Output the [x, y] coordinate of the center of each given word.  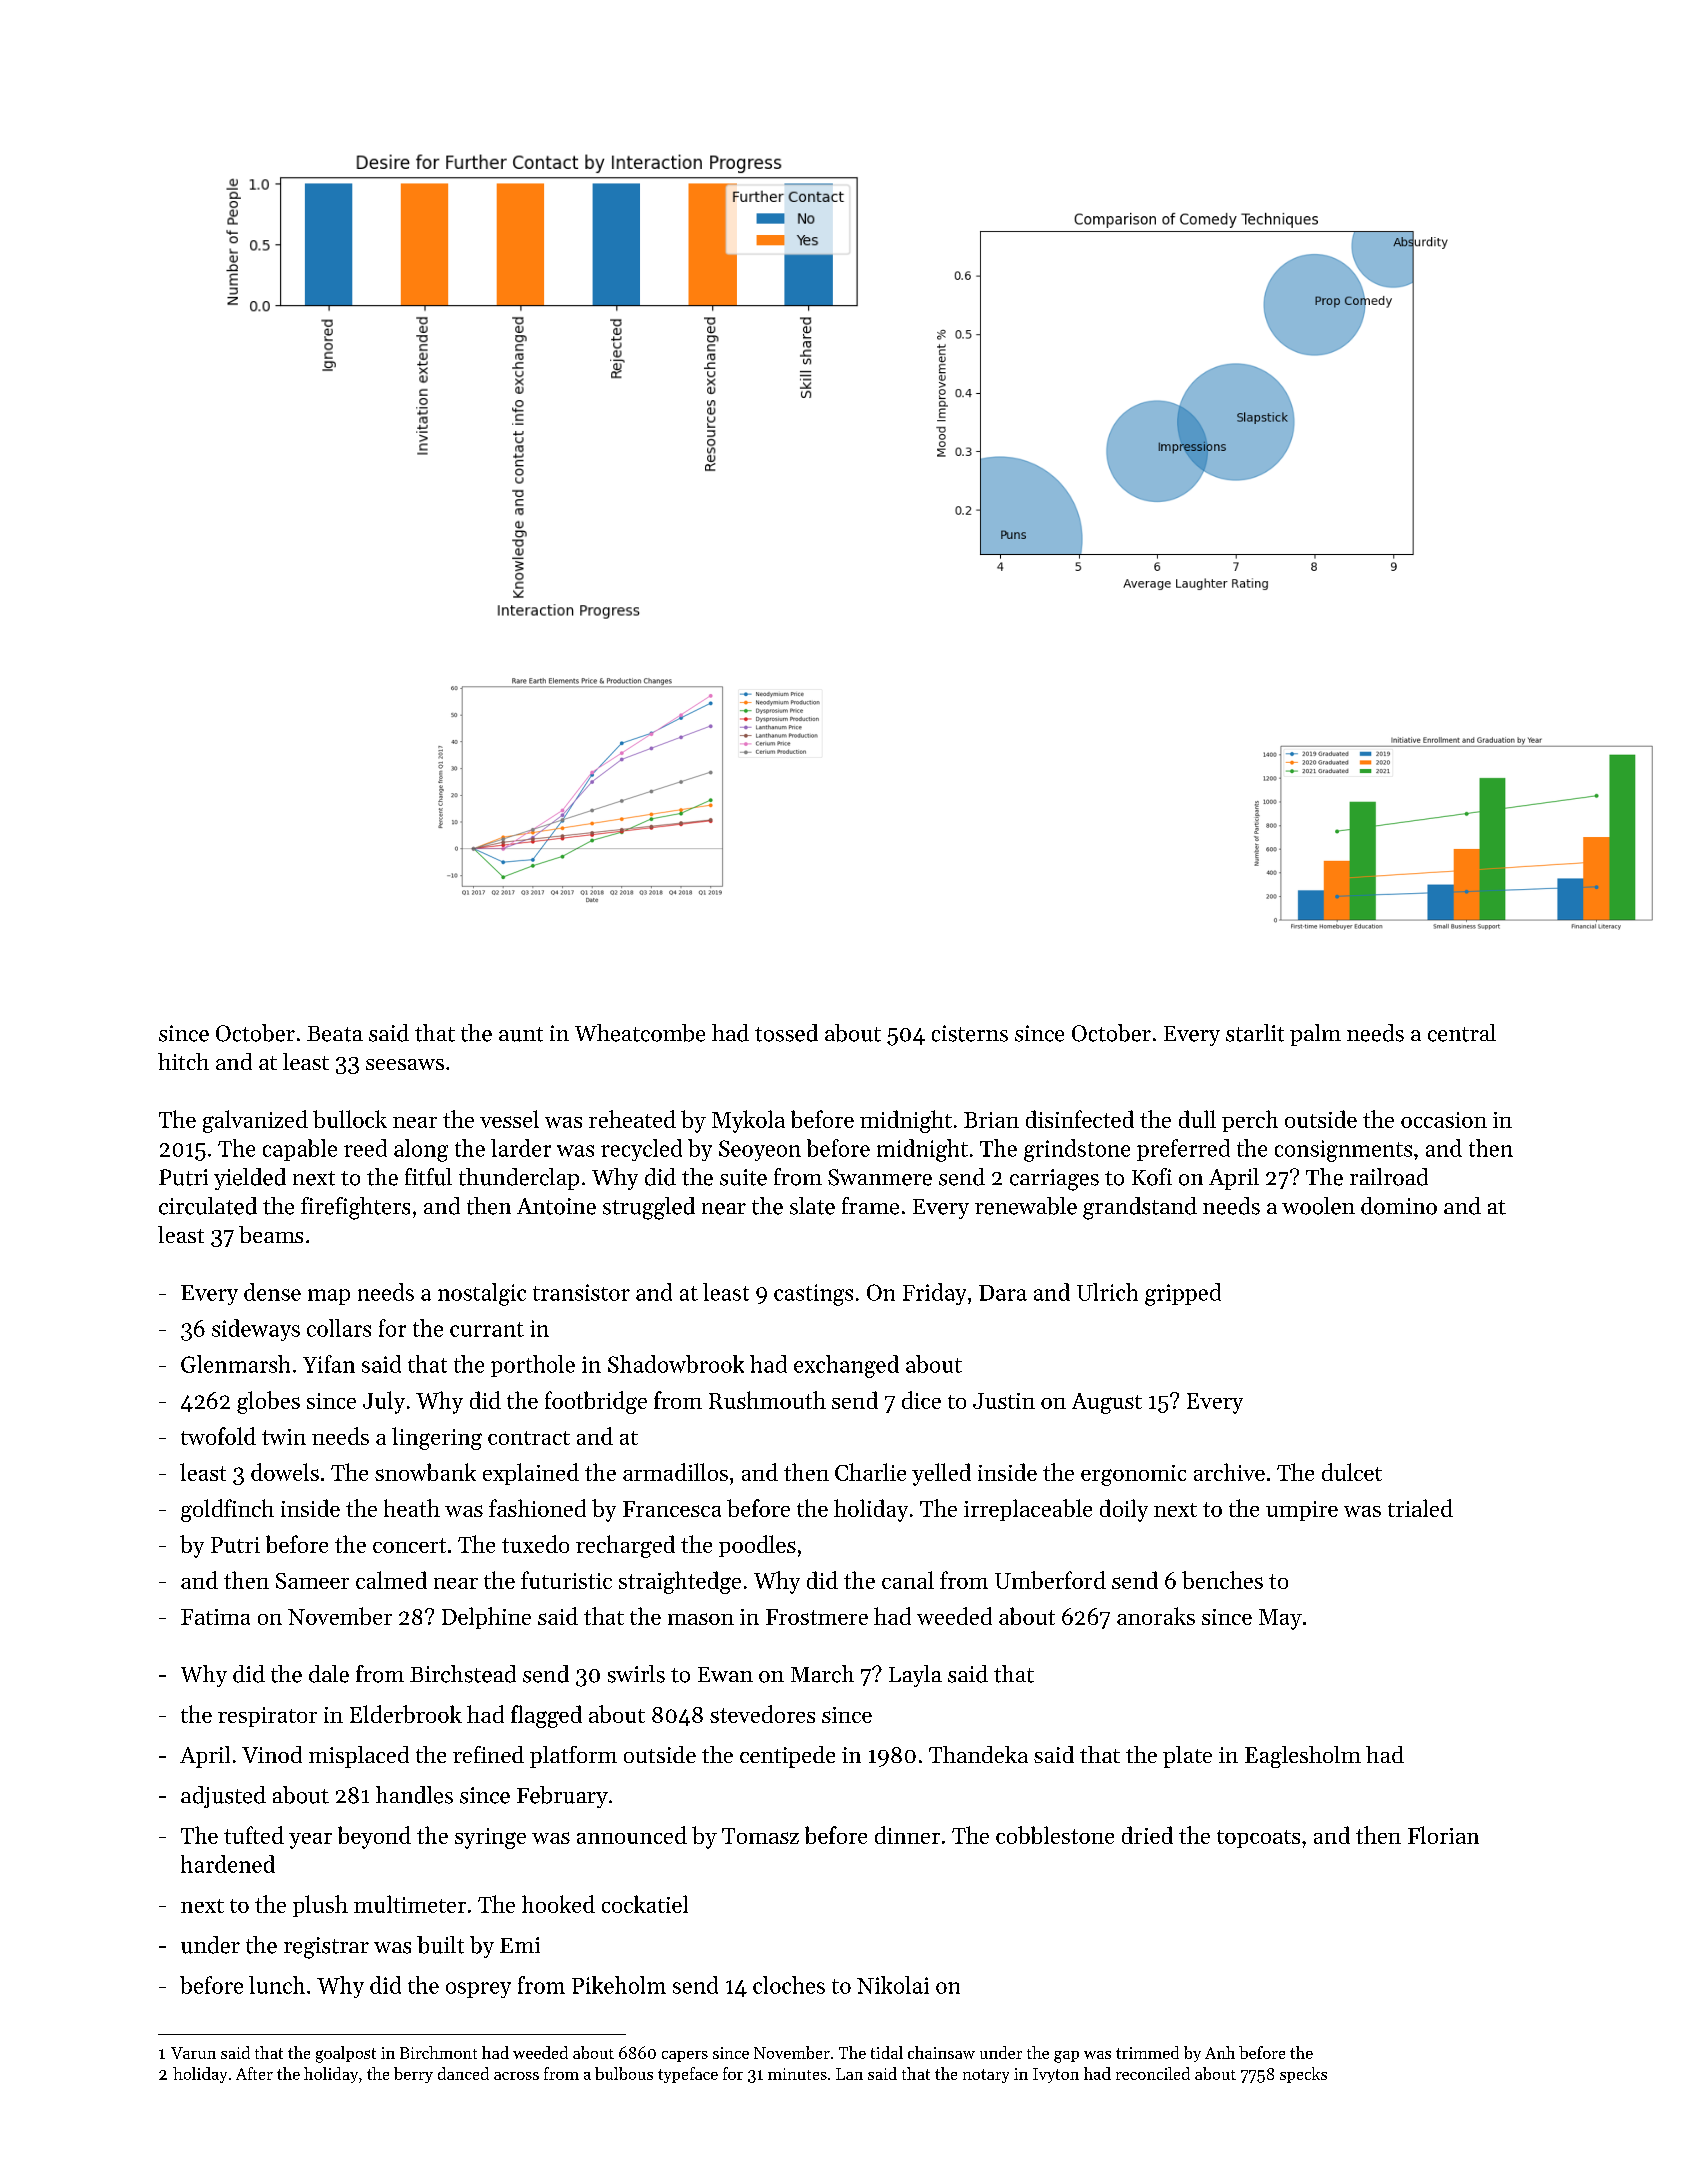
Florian [1443, 1835]
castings [813, 1295]
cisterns [970, 1033]
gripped [1183, 1294]
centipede [787, 1757]
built [440, 1945]
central [1462, 1033]
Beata [335, 1034]
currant [487, 1329]
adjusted [223, 1797]
